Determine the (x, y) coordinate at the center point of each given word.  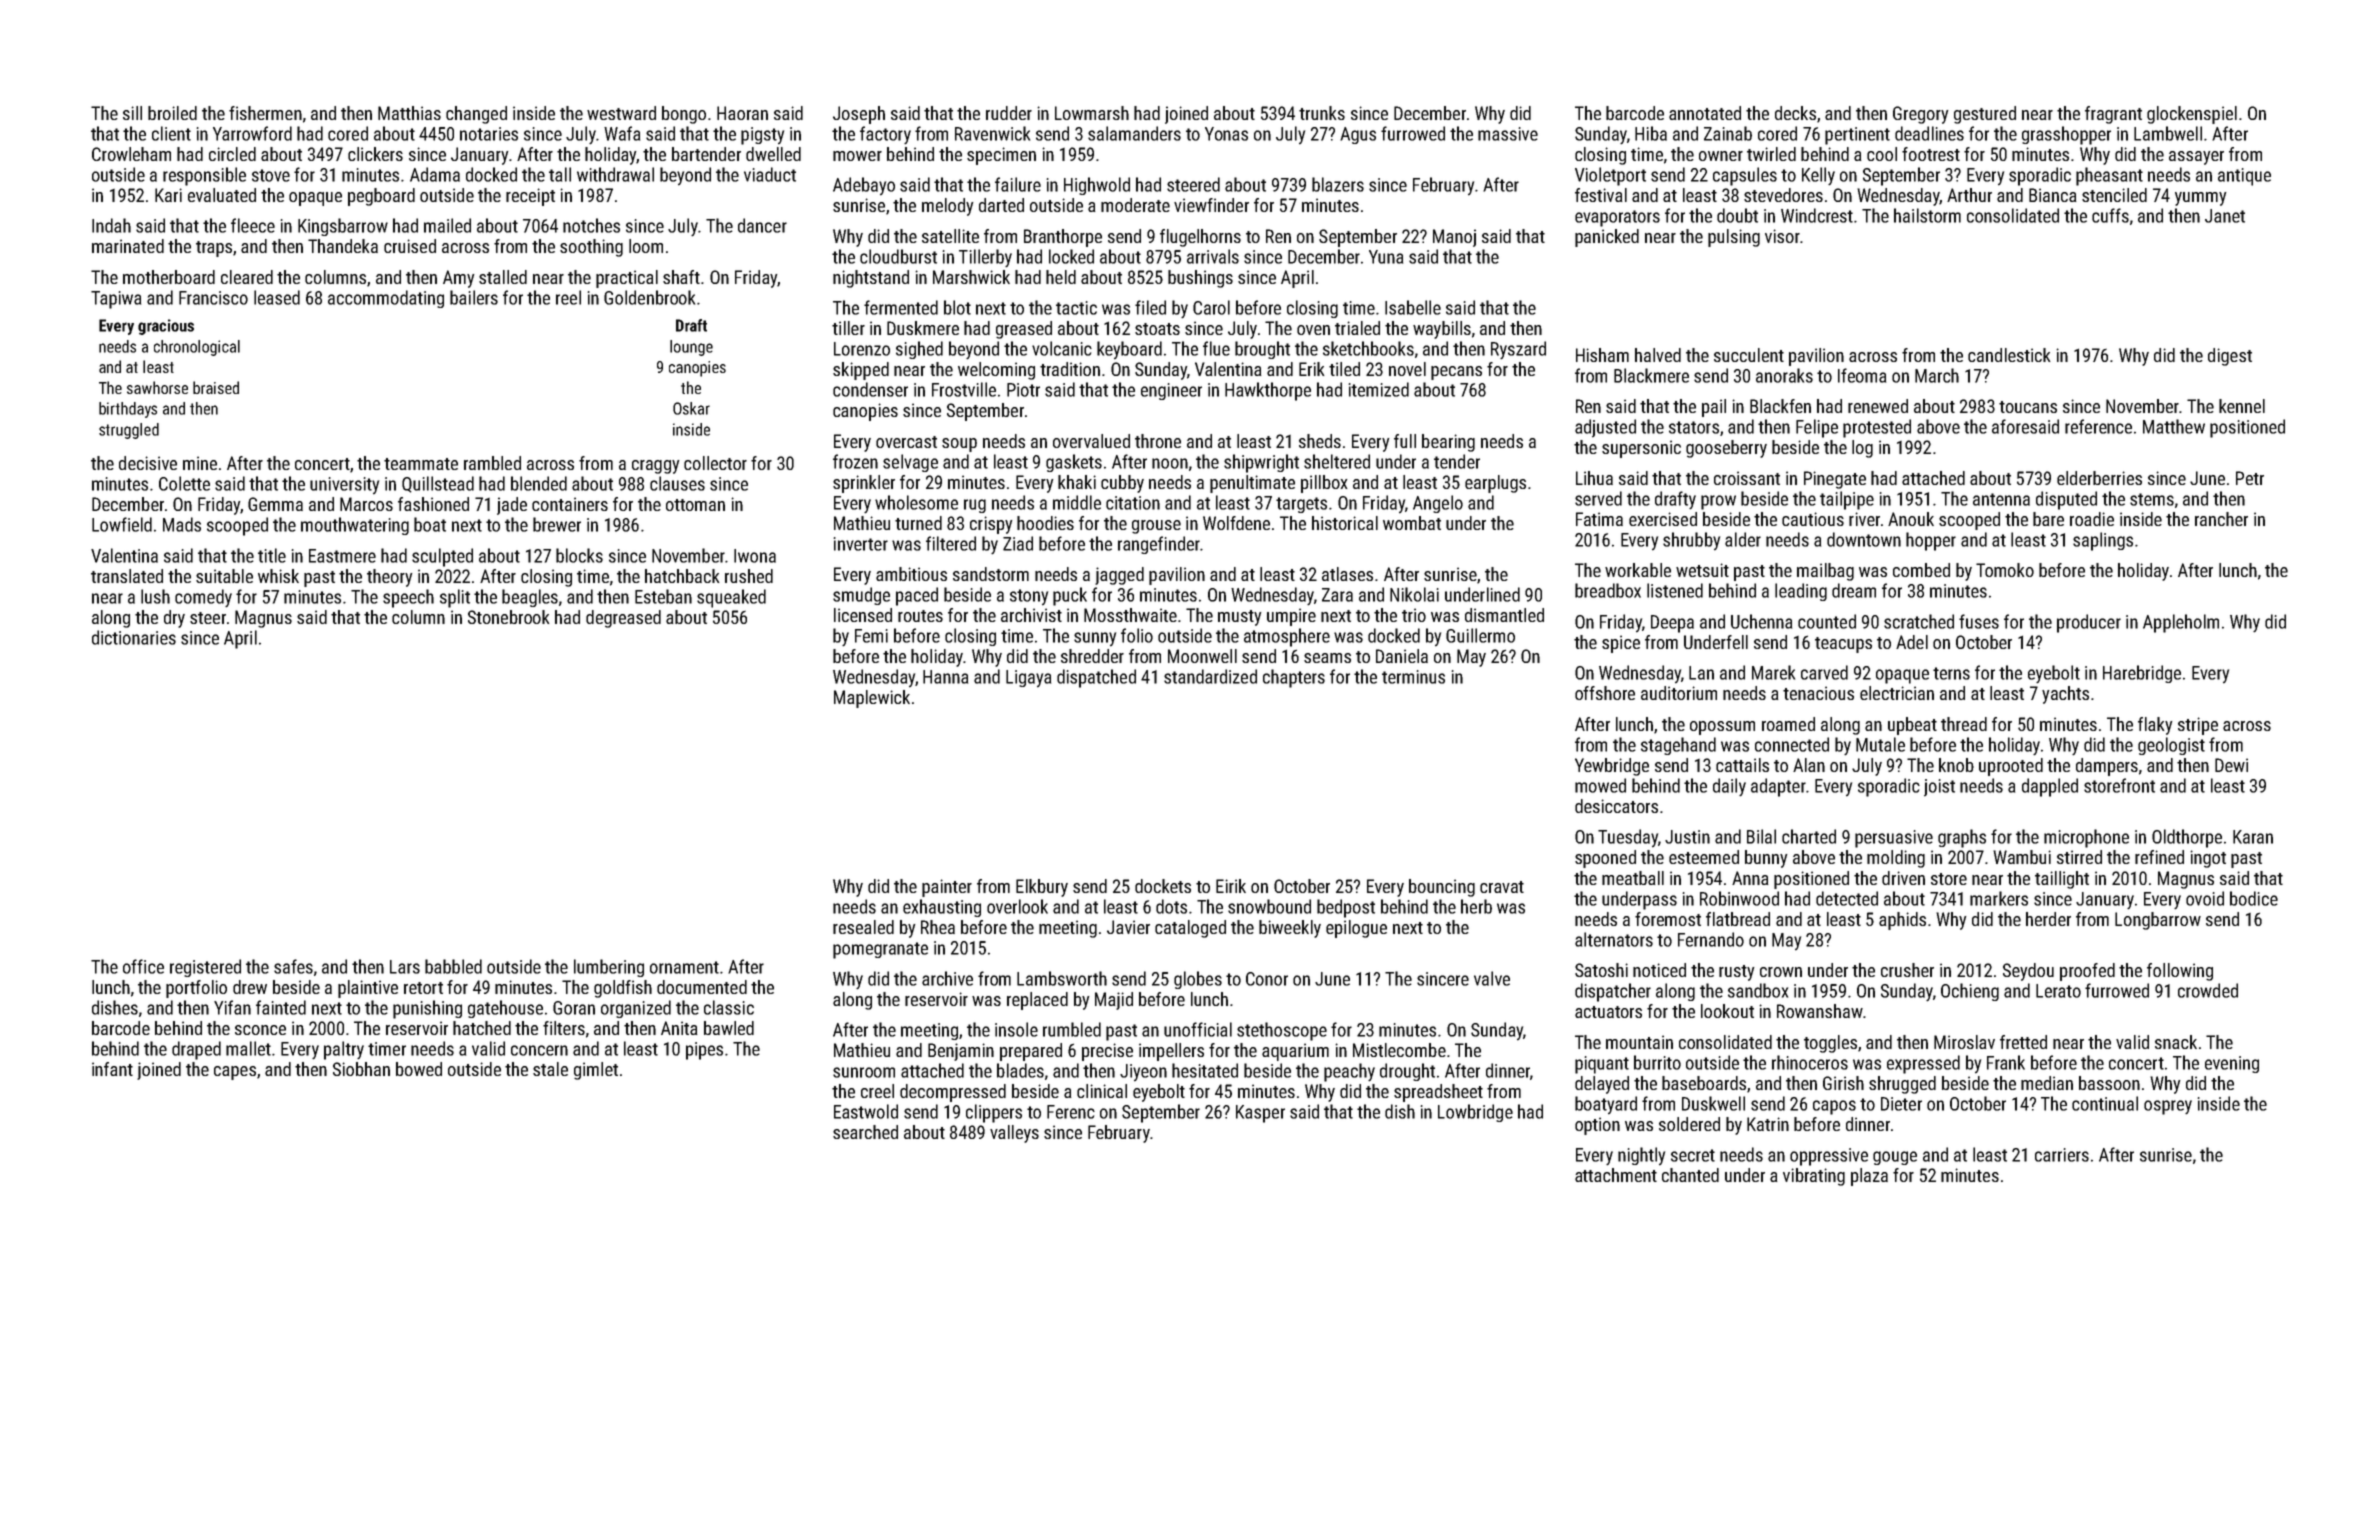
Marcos (366, 504)
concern (539, 1050)
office (143, 966)
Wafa (622, 133)
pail (1714, 408)
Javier (1128, 927)
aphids (1902, 921)
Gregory (1920, 115)
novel (1407, 369)
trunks (1322, 113)
